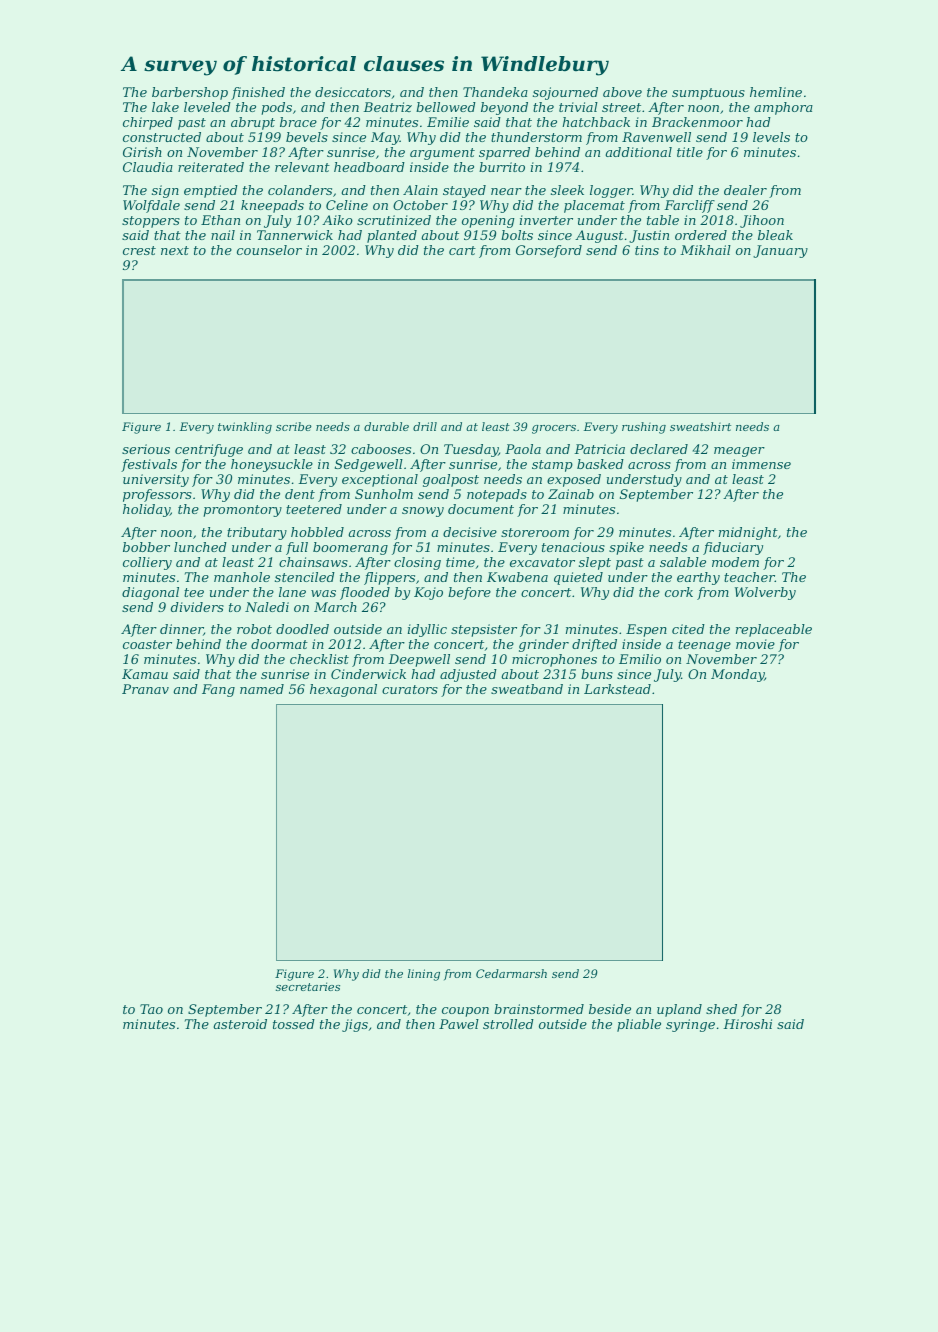 This document has height=1332, width=938. Describe the element at coordinates (705, 250) in the document. I see `Mikhail` at that location.
